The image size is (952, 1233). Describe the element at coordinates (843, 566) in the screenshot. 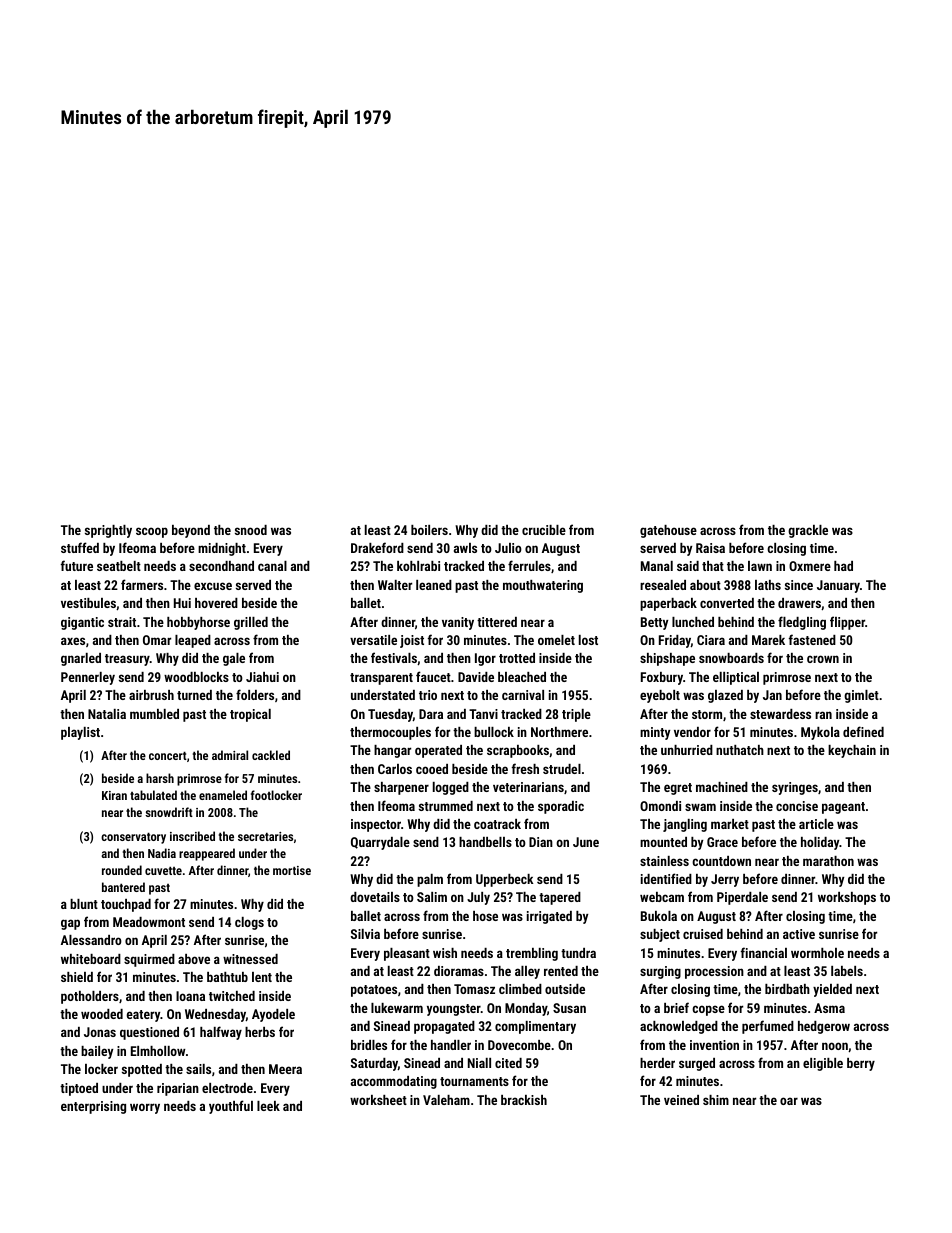

I see `had` at that location.
